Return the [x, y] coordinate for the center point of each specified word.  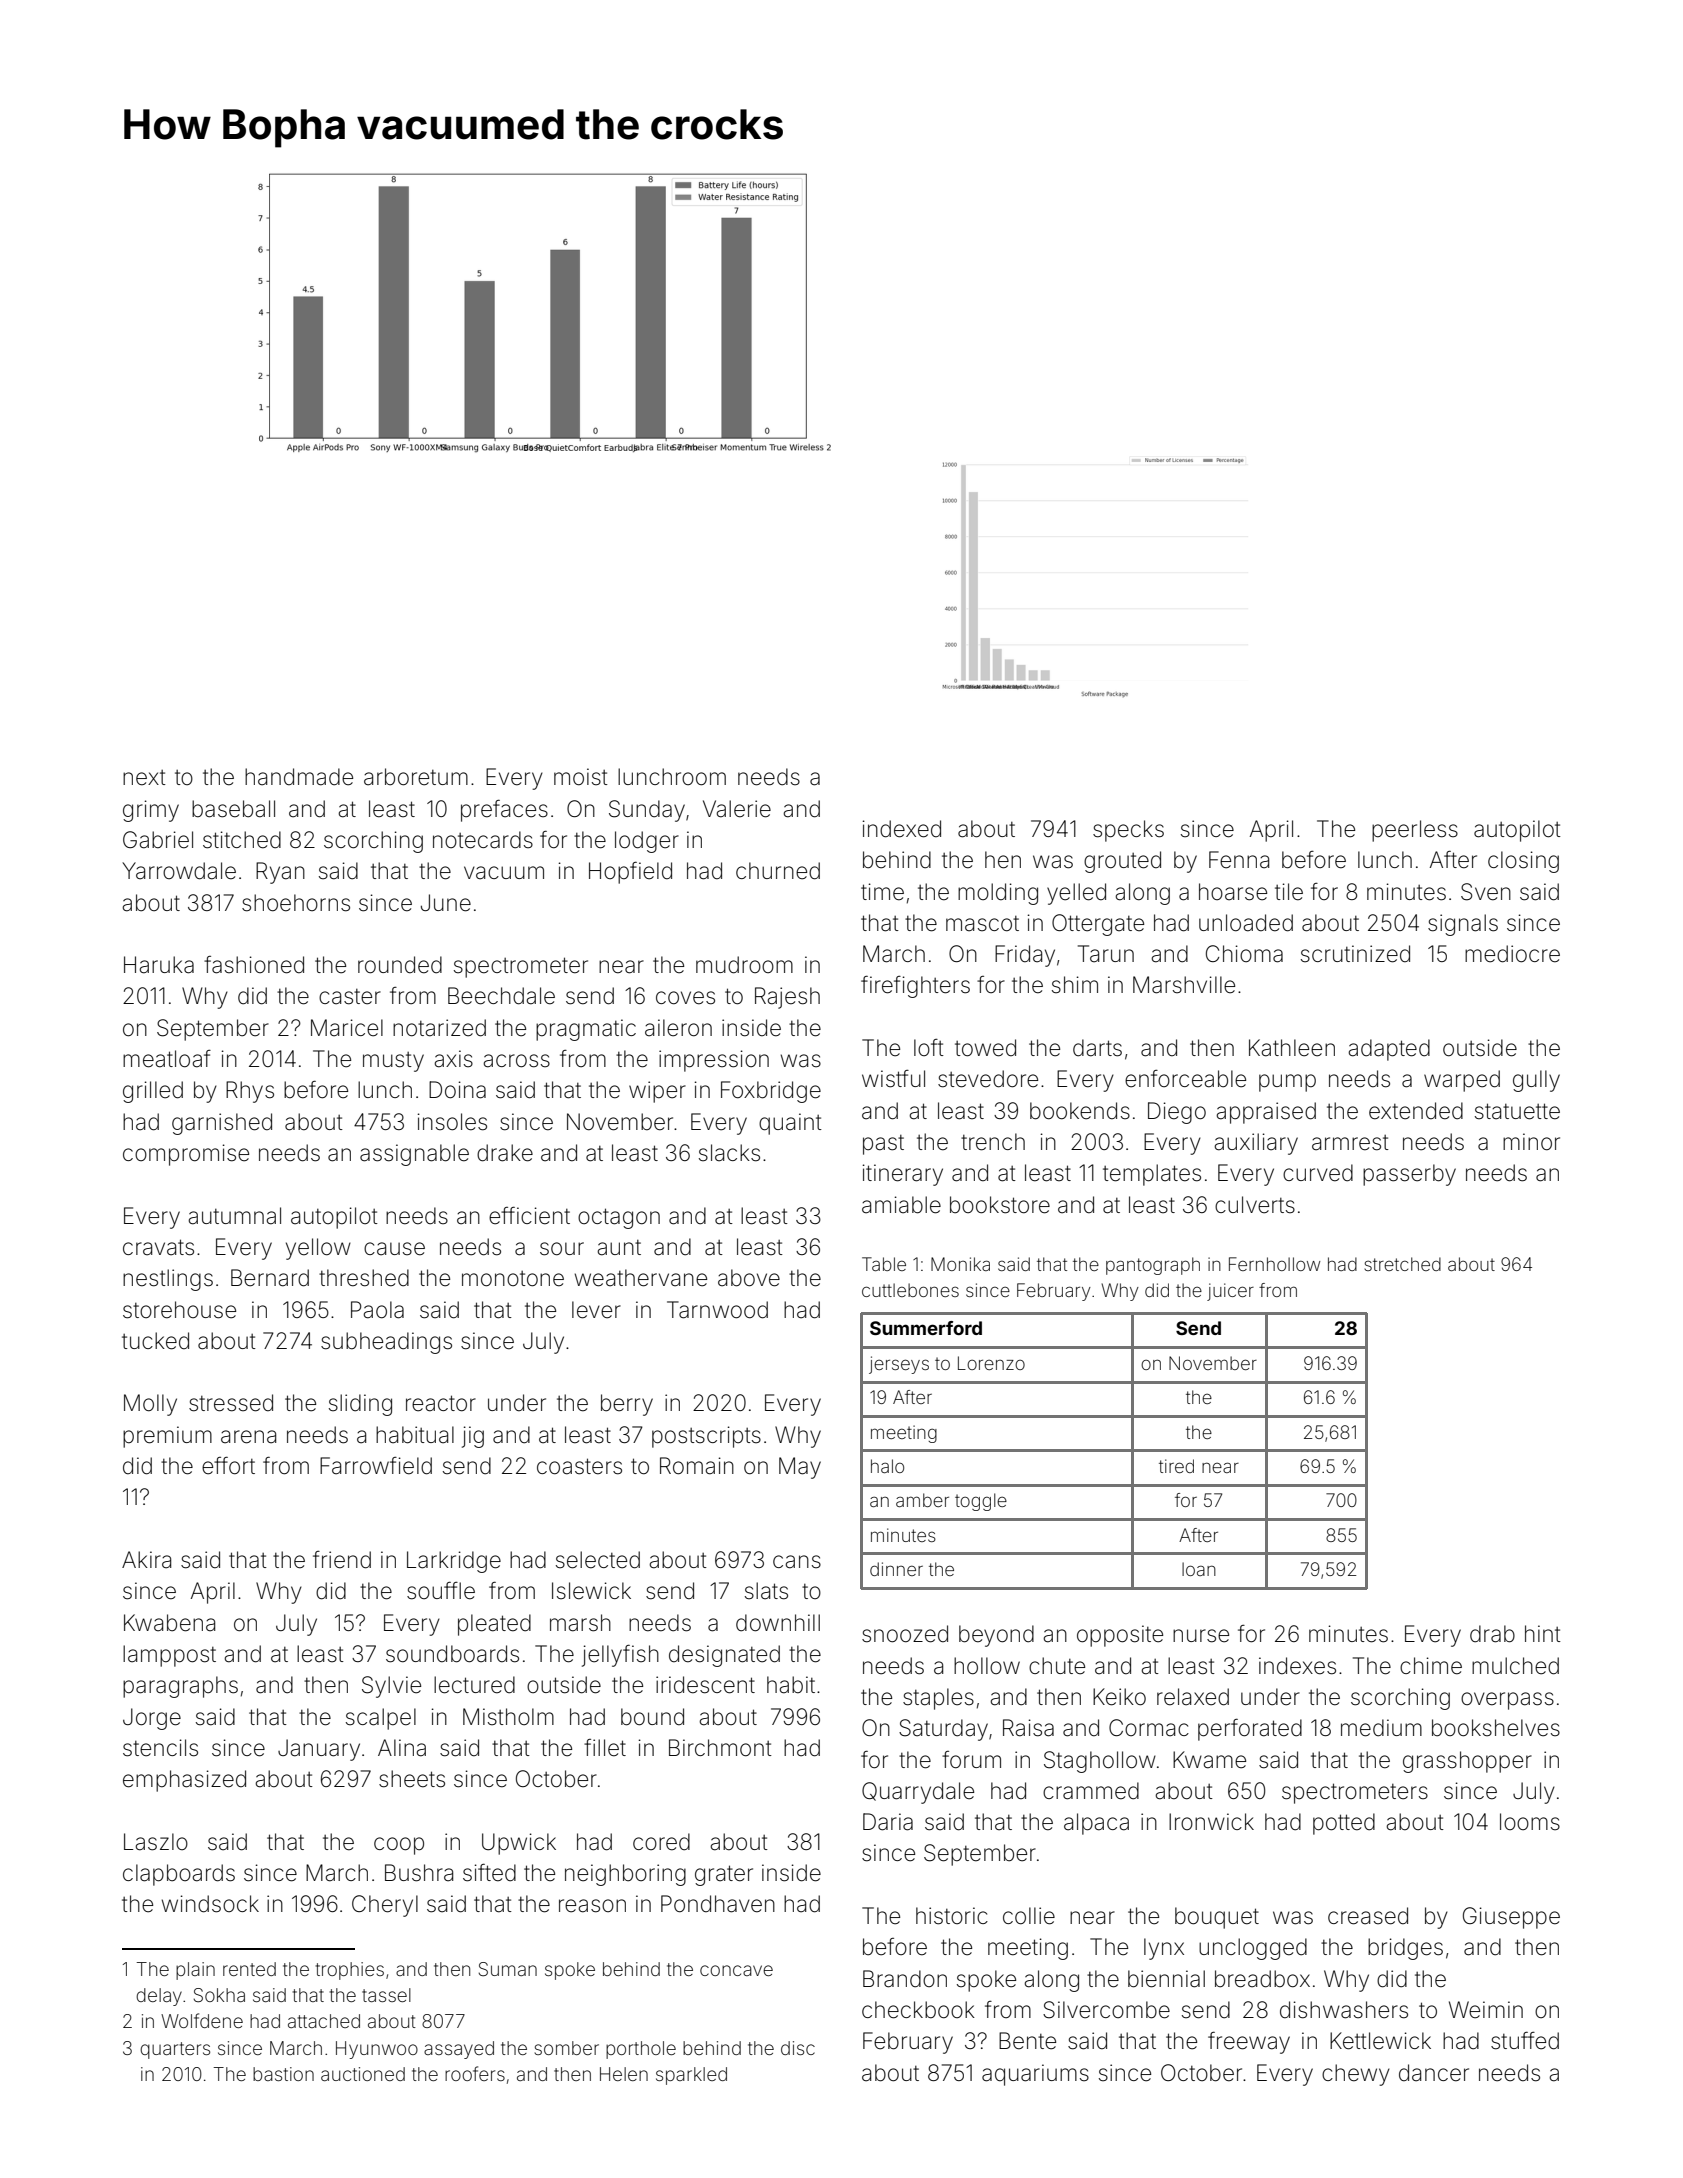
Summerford [926, 1328]
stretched [1402, 1264]
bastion [283, 2074]
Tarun [1106, 954]
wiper [657, 1092]
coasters [579, 1466]
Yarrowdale [179, 871]
